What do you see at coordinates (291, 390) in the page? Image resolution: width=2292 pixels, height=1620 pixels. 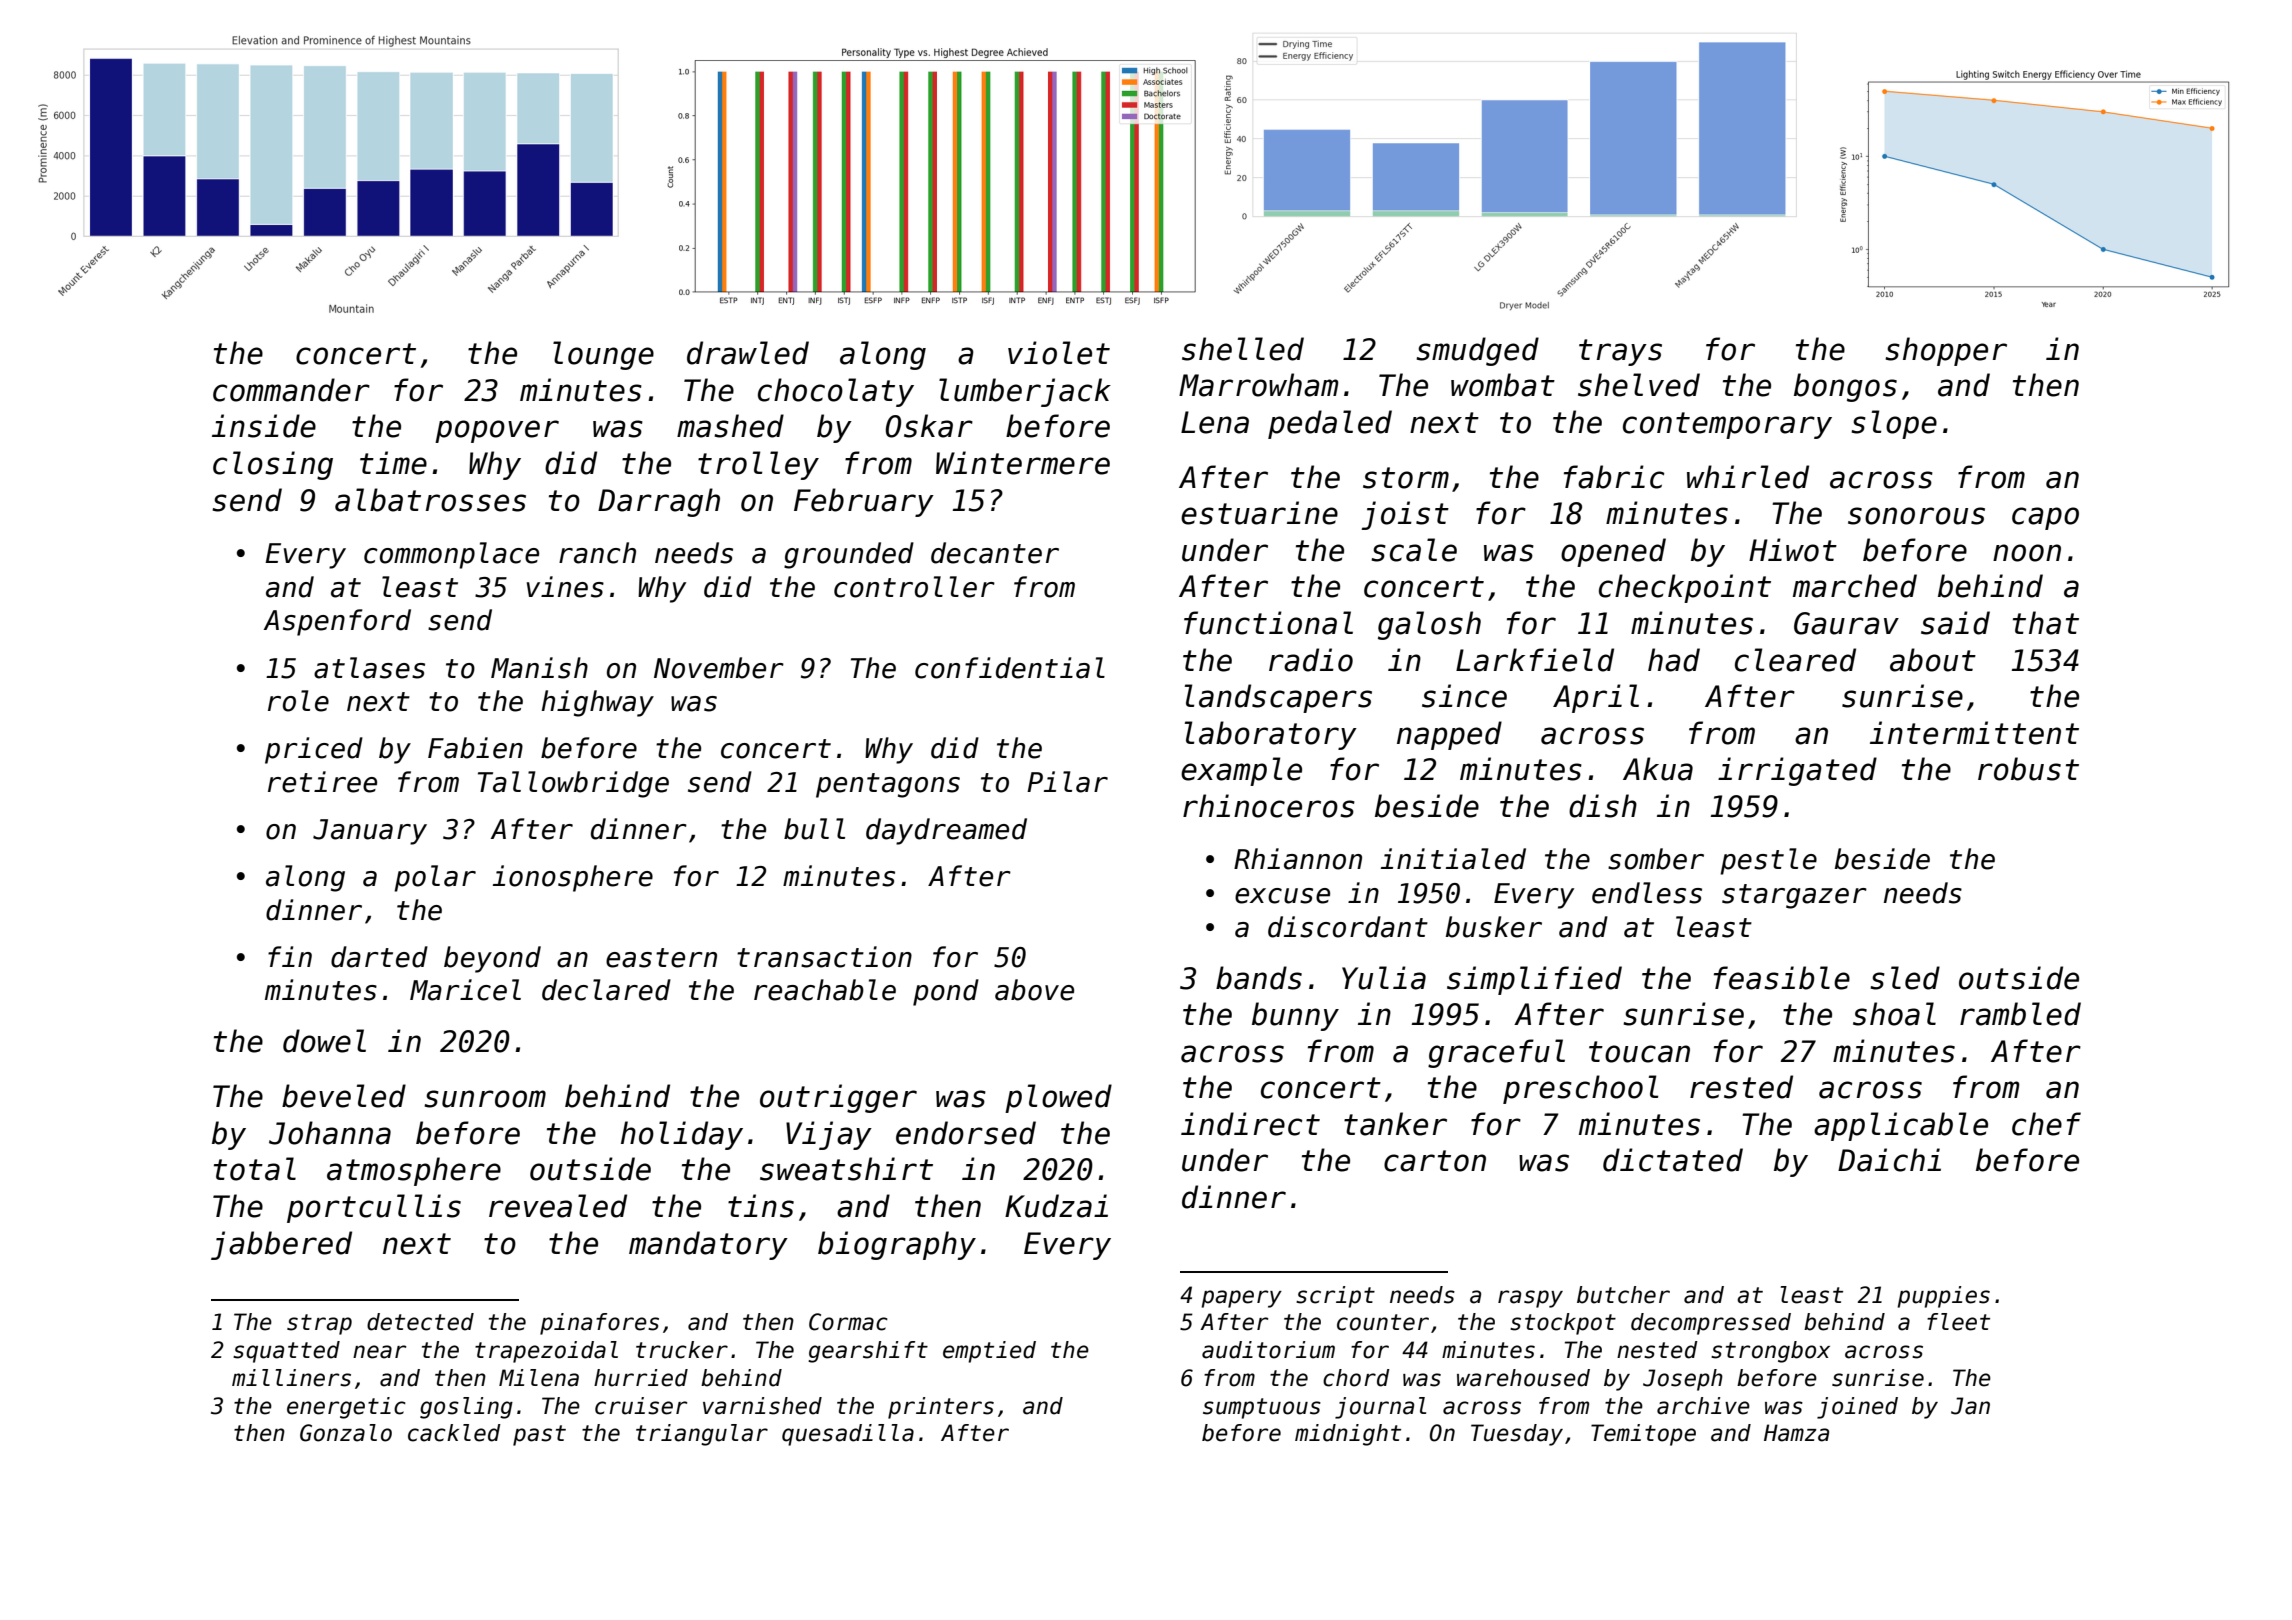 I see `commander` at bounding box center [291, 390].
